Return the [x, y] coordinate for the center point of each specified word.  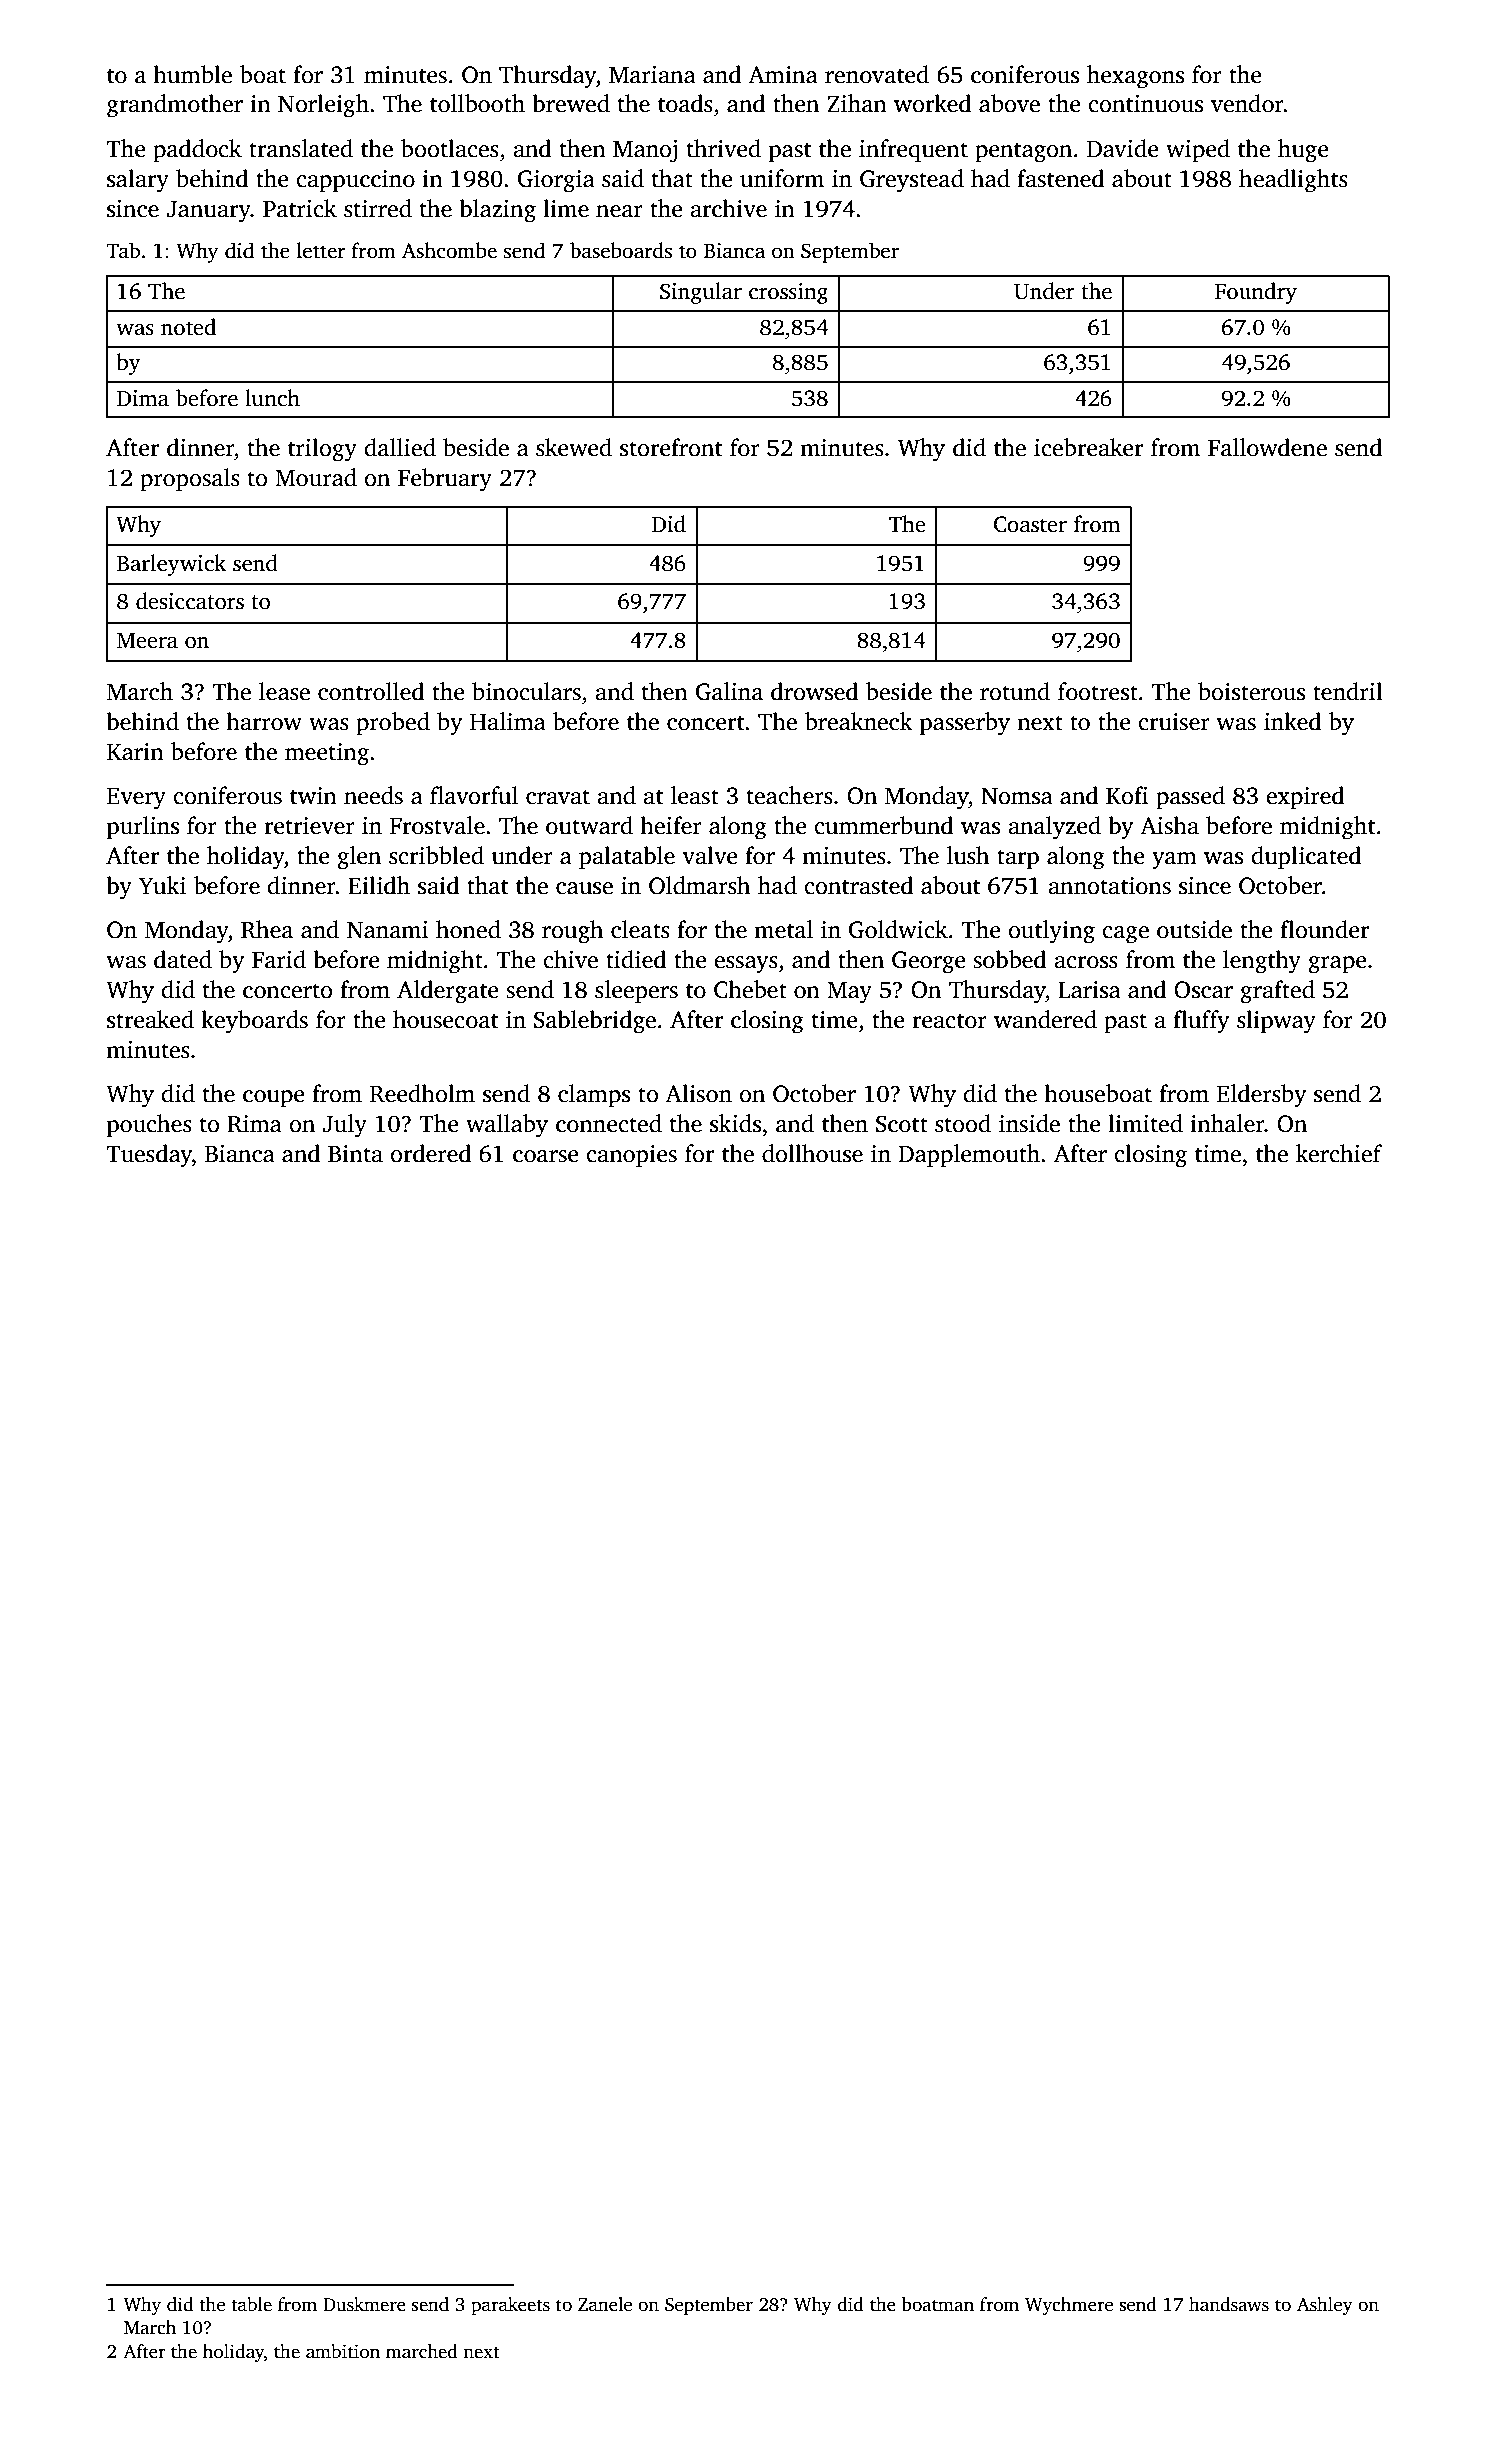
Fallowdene [1267, 447]
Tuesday [149, 1156]
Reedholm [422, 1093]
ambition [343, 2351]
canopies [631, 1156]
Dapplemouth [969, 1156]
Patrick [300, 208]
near [619, 211]
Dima [143, 398]
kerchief [1339, 1153]
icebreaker [1088, 447]
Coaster [1030, 524]
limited [1145, 1123]
